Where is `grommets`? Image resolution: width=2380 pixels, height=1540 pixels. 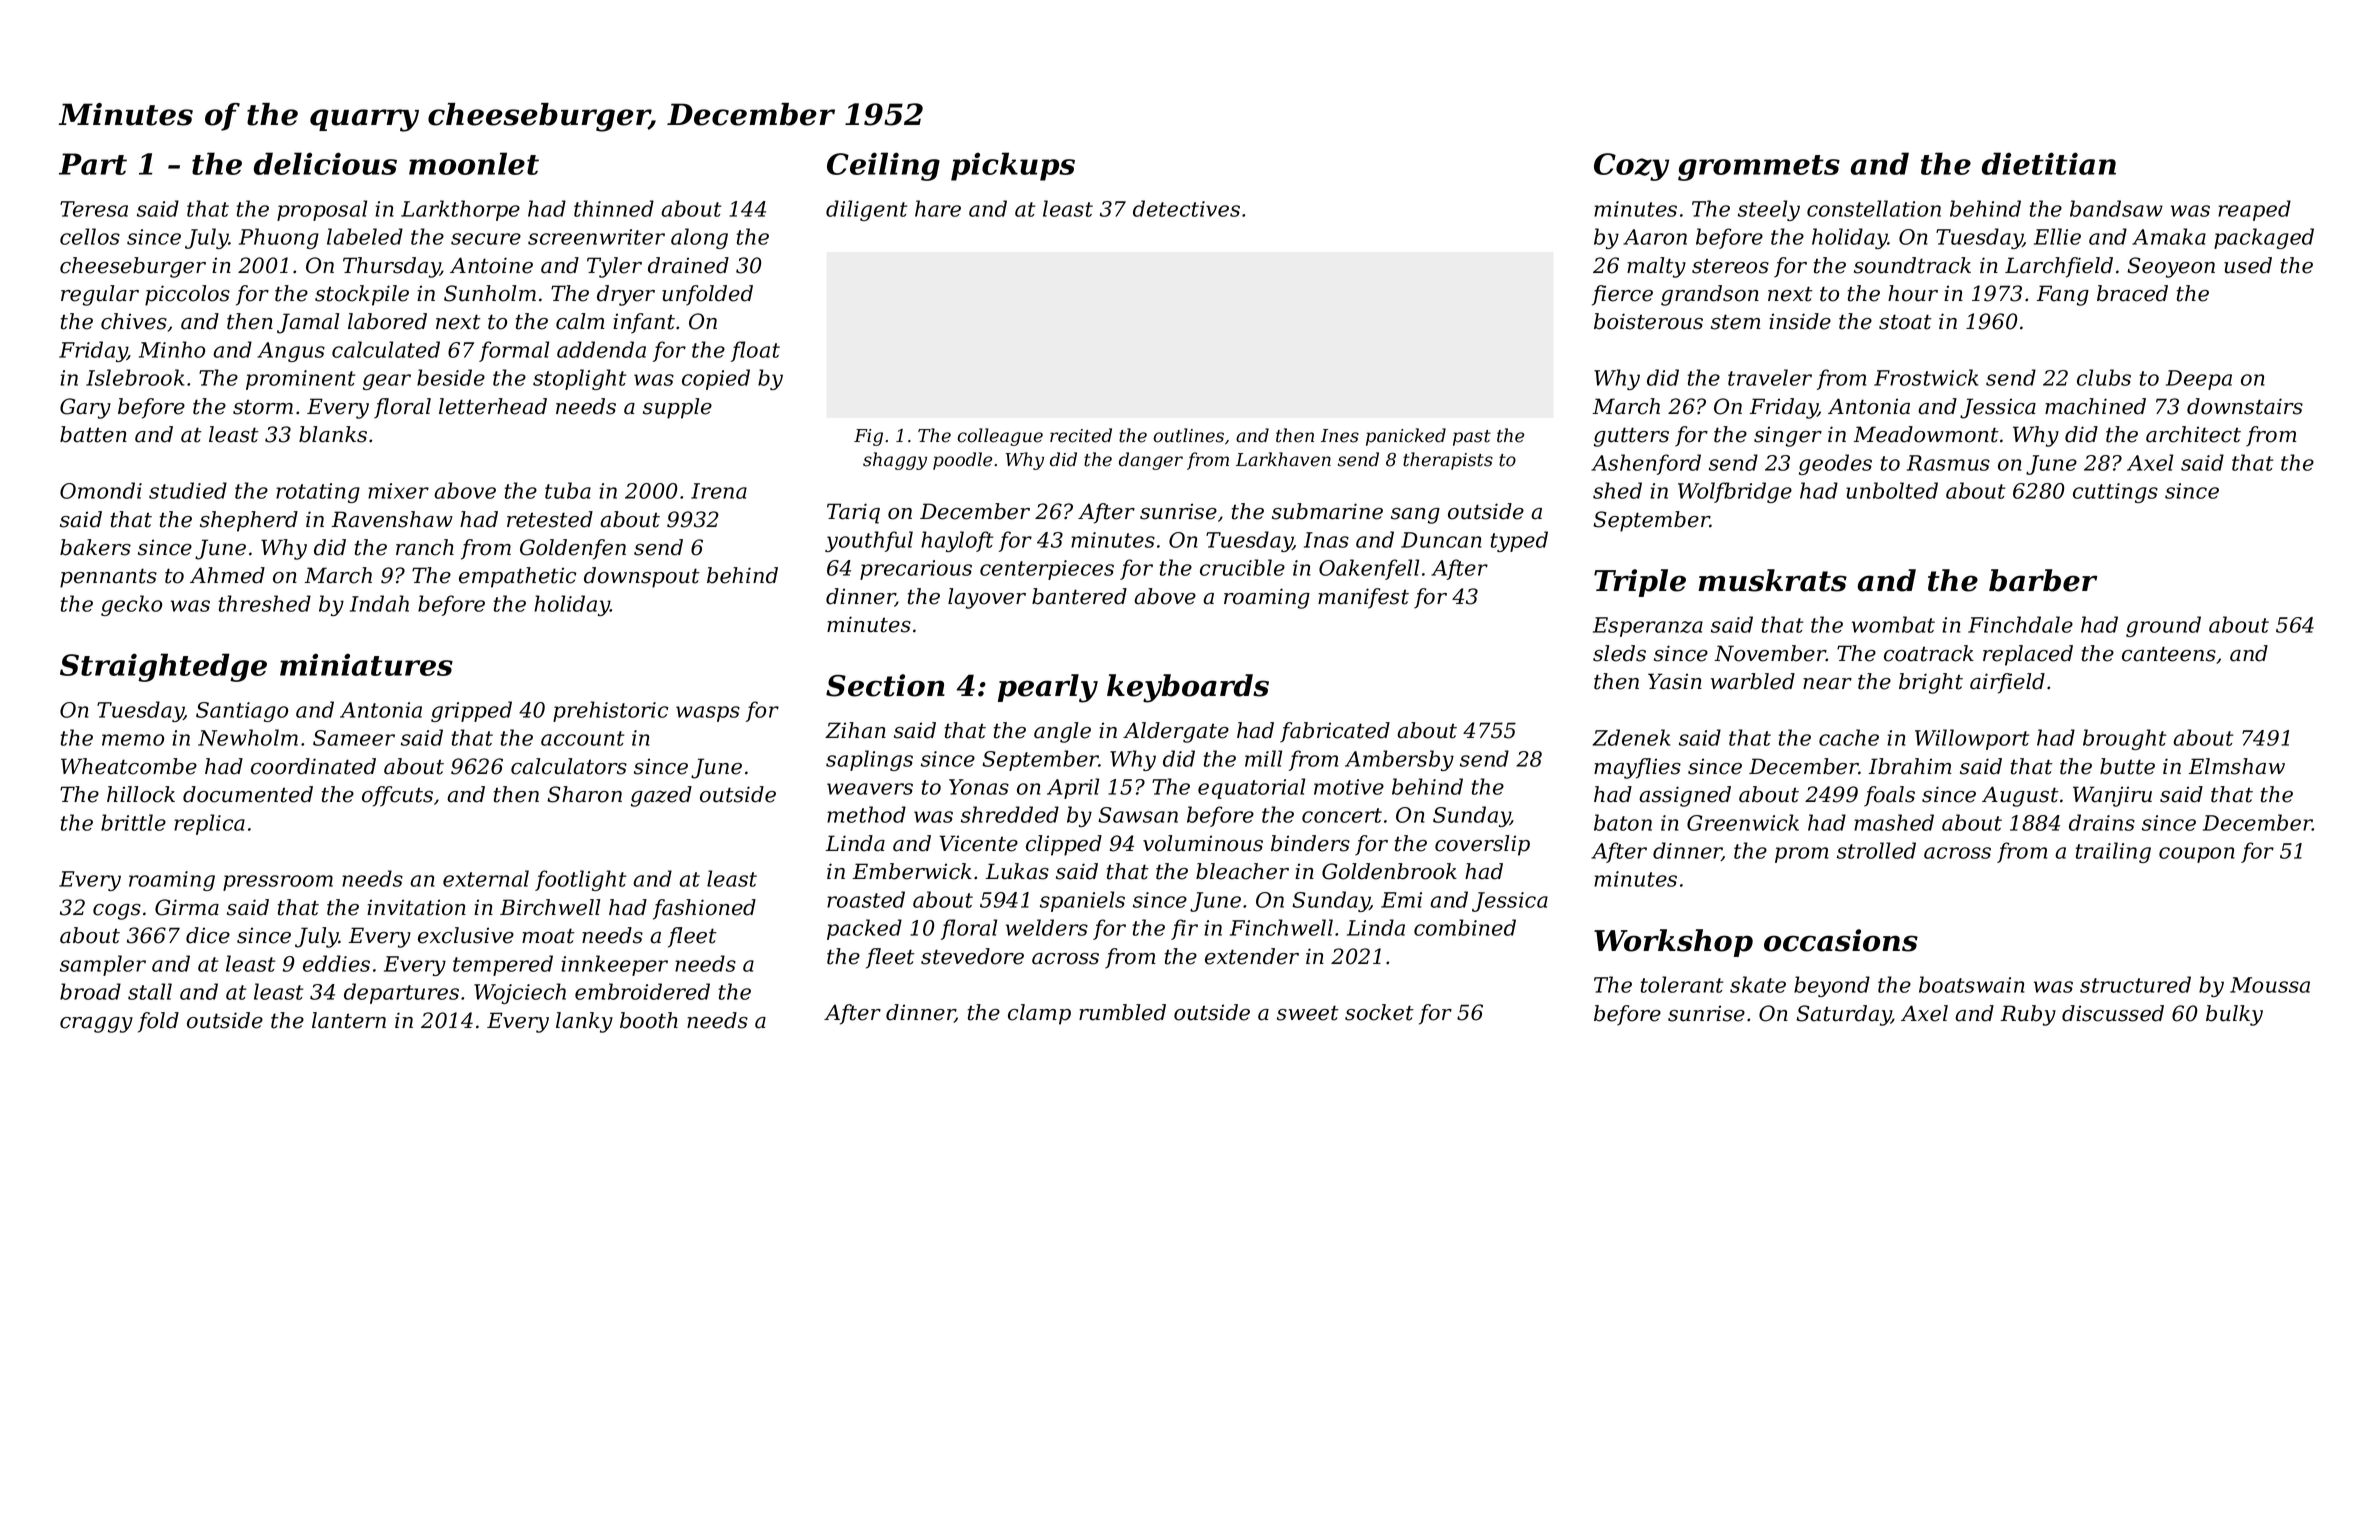
grommets is located at coordinates (1759, 168).
